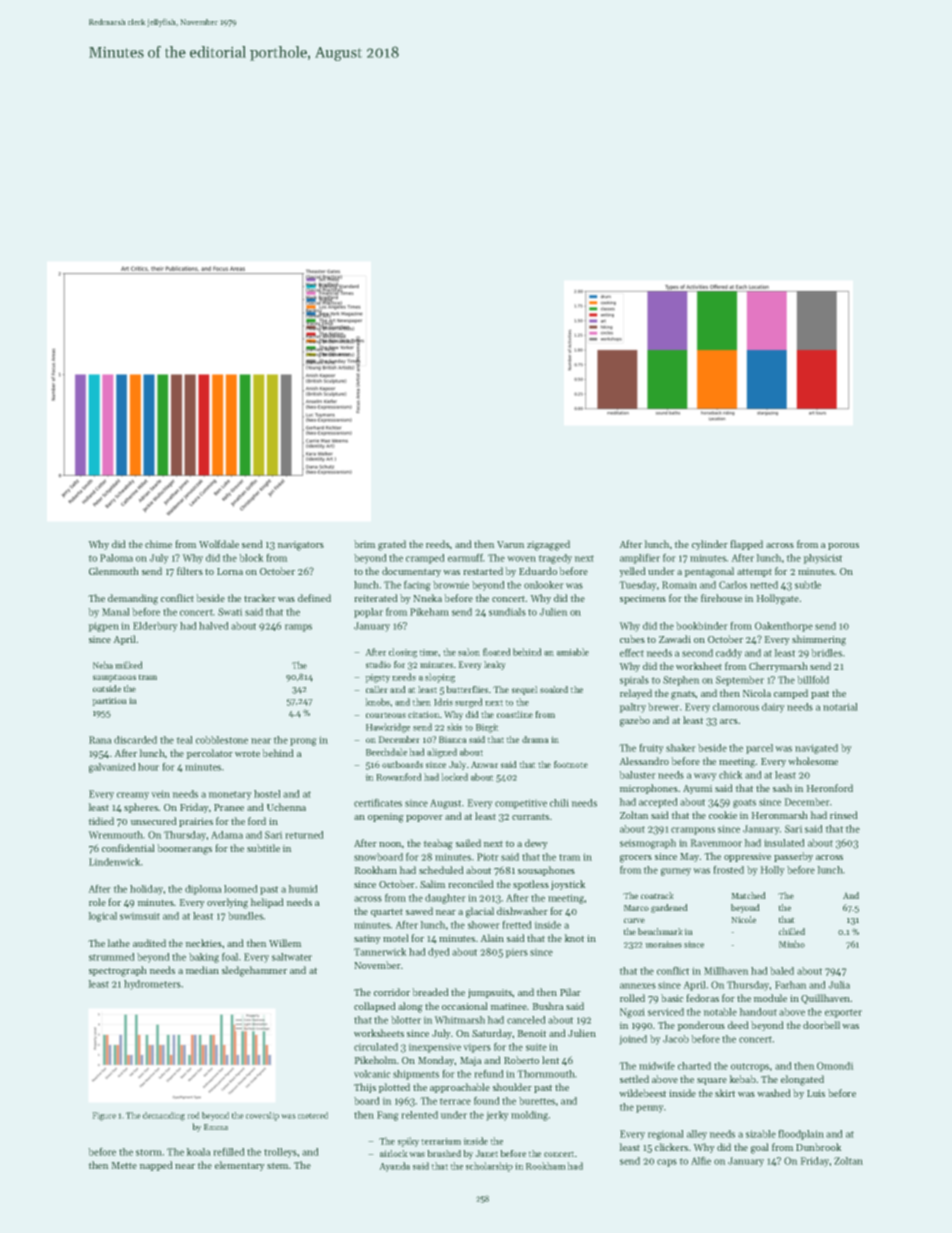  I want to click on metered, so click(313, 1115).
